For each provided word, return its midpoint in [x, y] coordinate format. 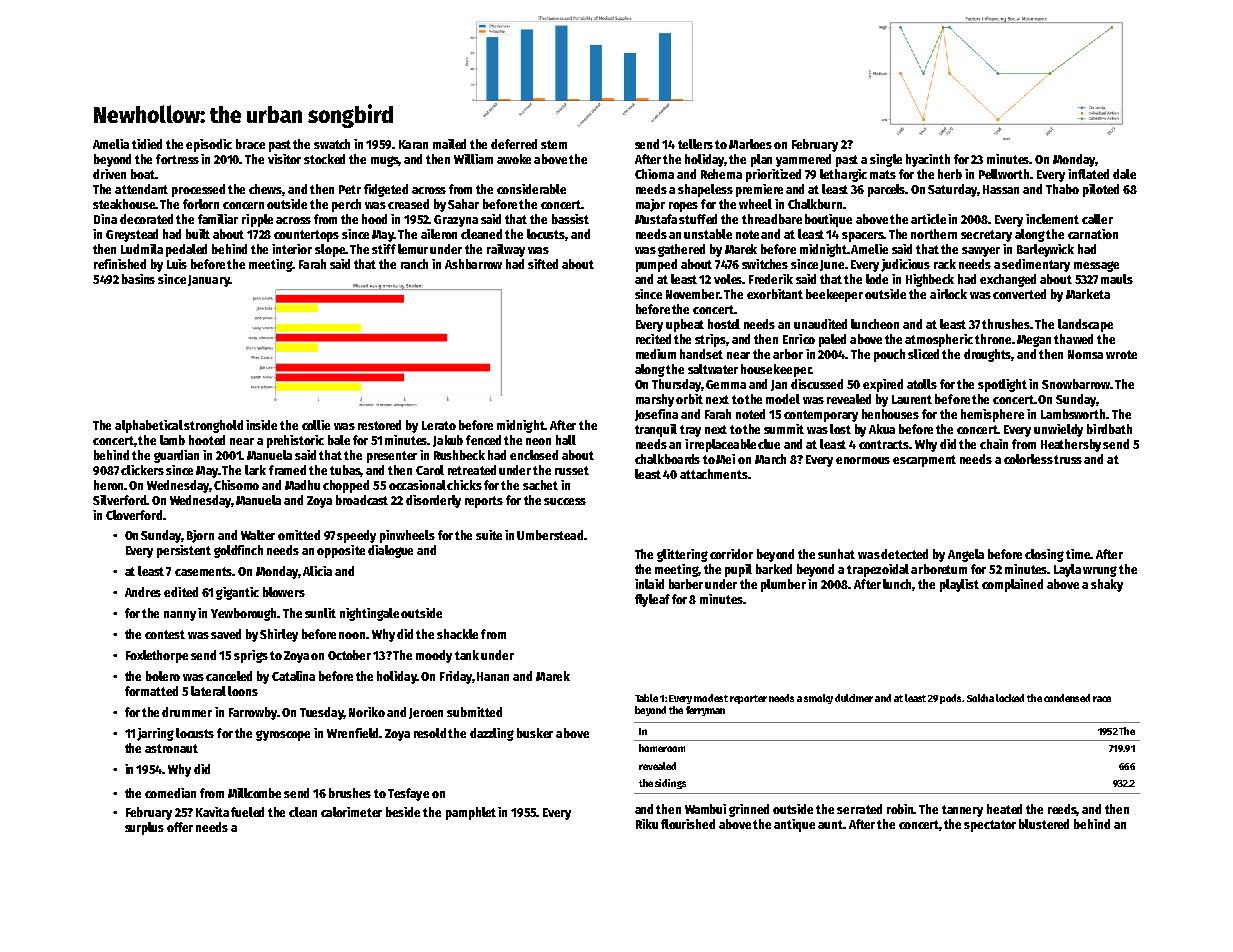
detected [904, 554]
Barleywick [1045, 250]
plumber [783, 585]
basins [138, 279]
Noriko [367, 712]
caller [1097, 219]
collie [316, 425]
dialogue [390, 551]
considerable [531, 189]
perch [346, 205]
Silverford [119, 500]
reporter [748, 699]
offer [180, 827]
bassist [570, 219]
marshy [655, 400]
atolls [922, 384]
